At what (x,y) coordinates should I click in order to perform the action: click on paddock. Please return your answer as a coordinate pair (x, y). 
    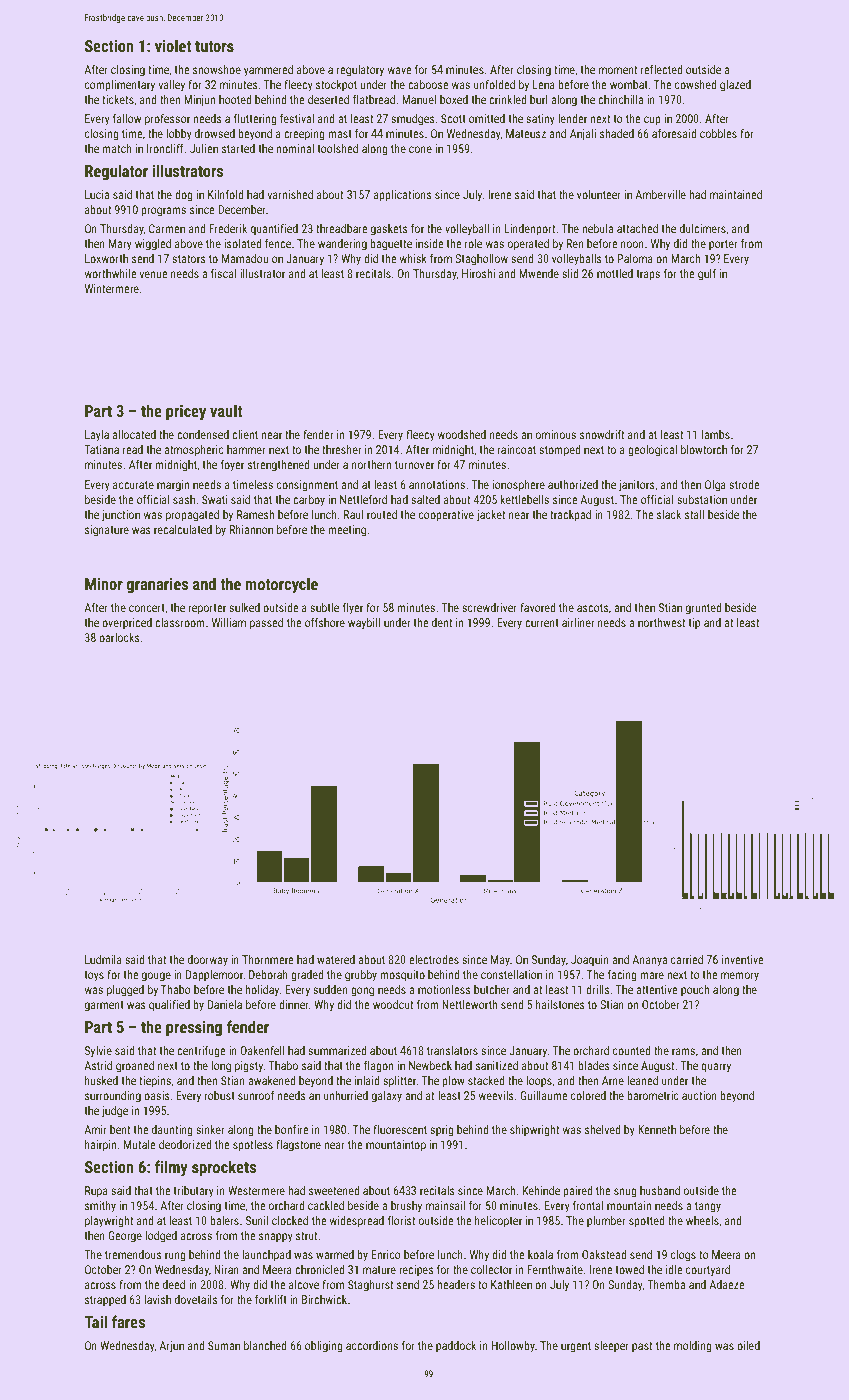
    Looking at the image, I should click on (456, 1347).
